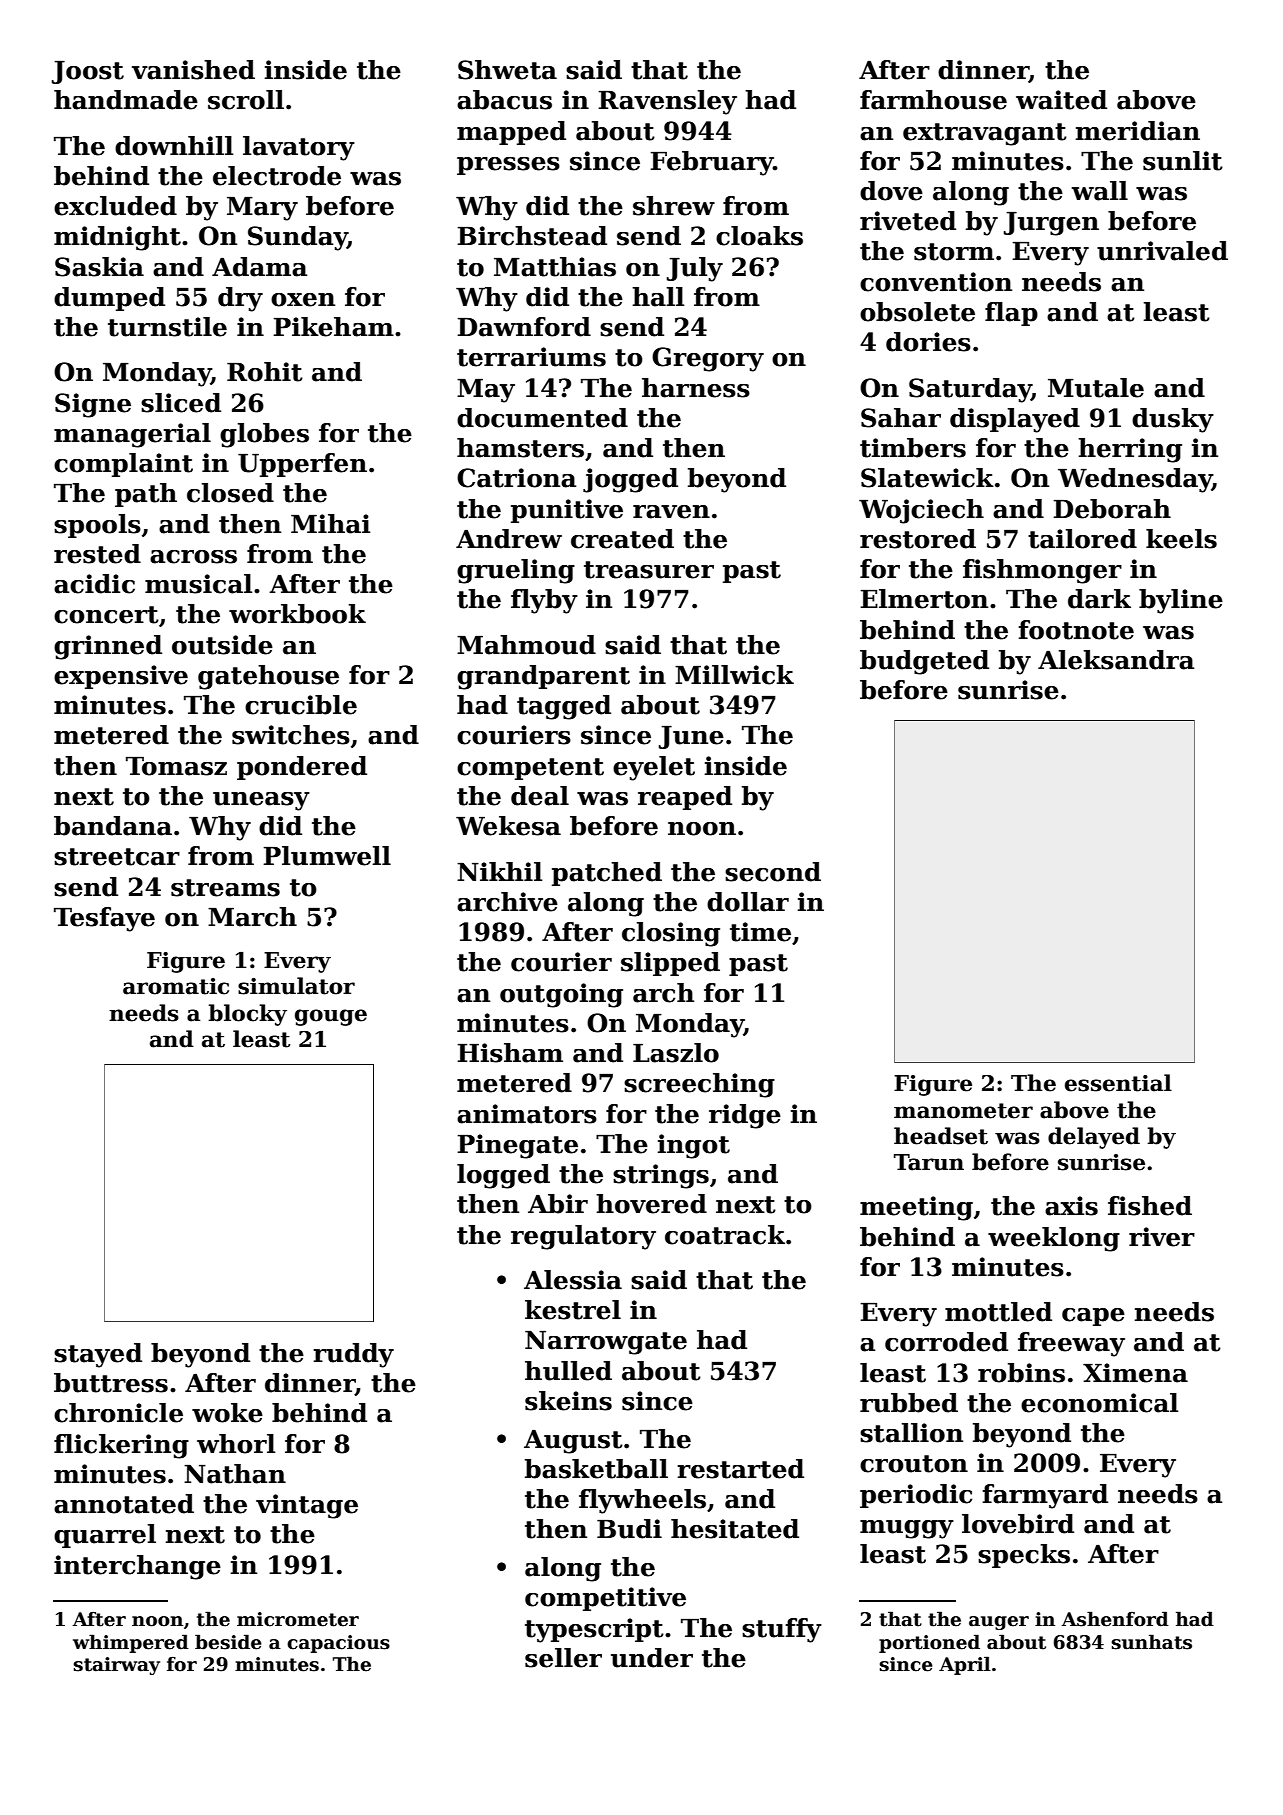 Image resolution: width=1283 pixels, height=1815 pixels. Describe the element at coordinates (1181, 601) in the image. I see `byline` at that location.
